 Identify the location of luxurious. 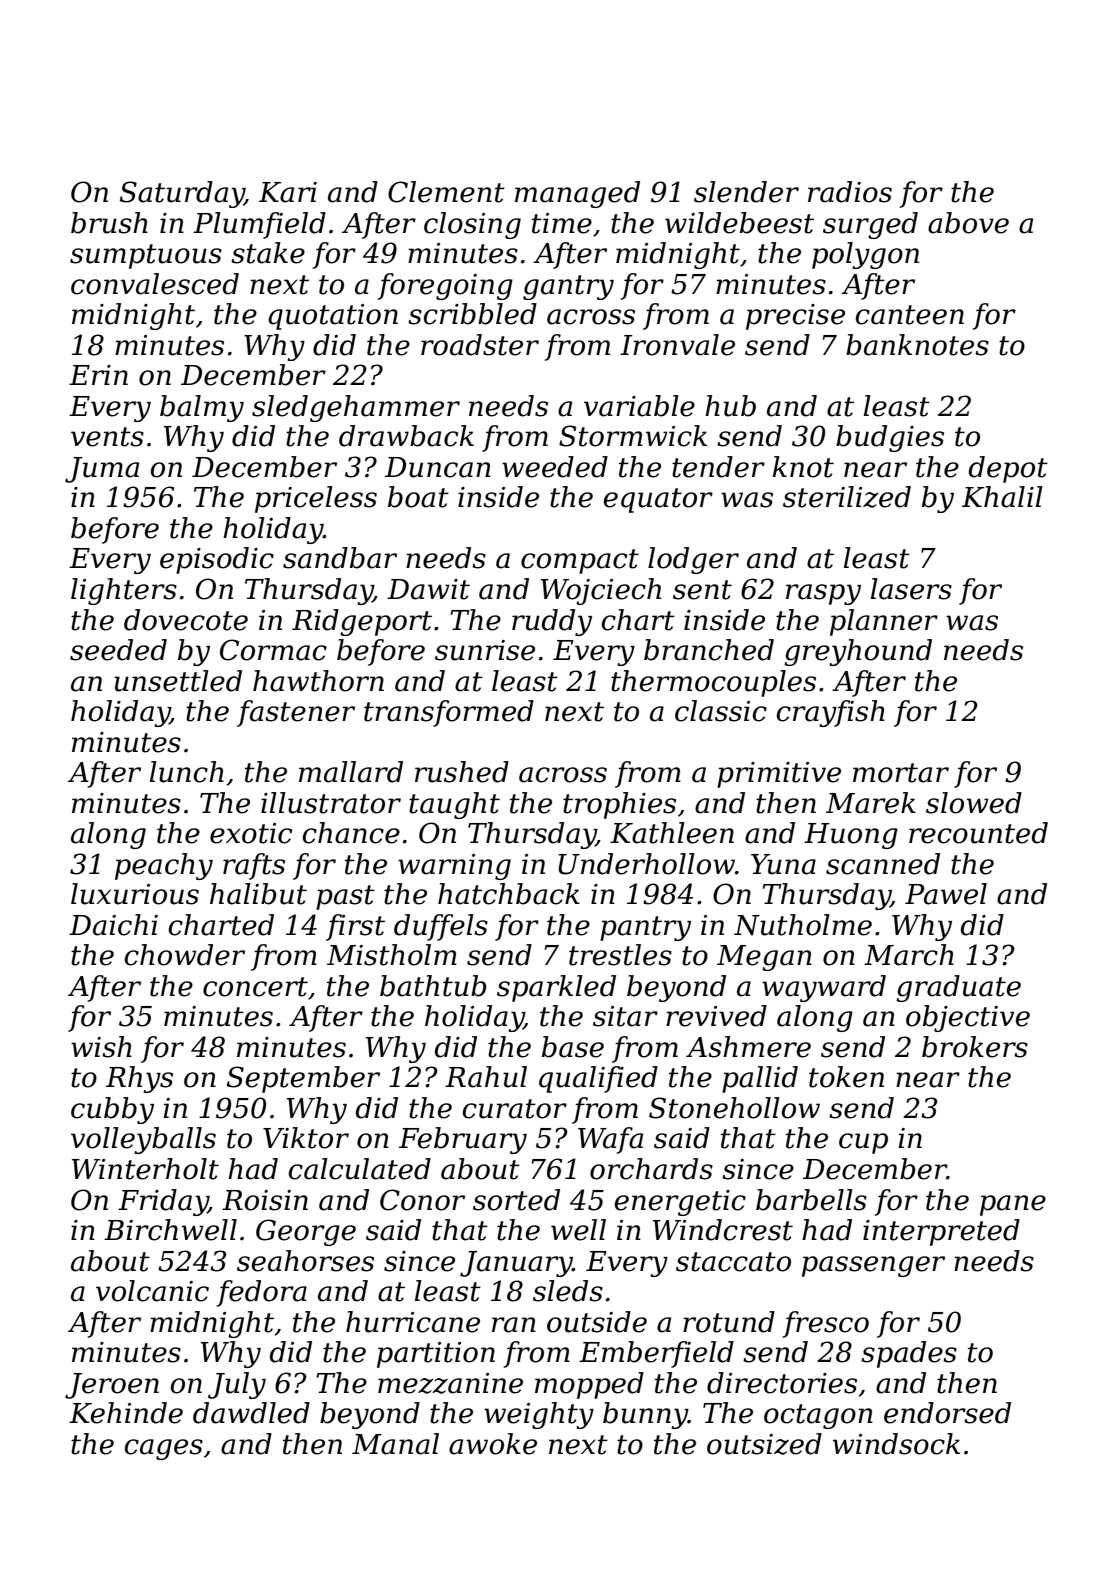
(135, 894).
